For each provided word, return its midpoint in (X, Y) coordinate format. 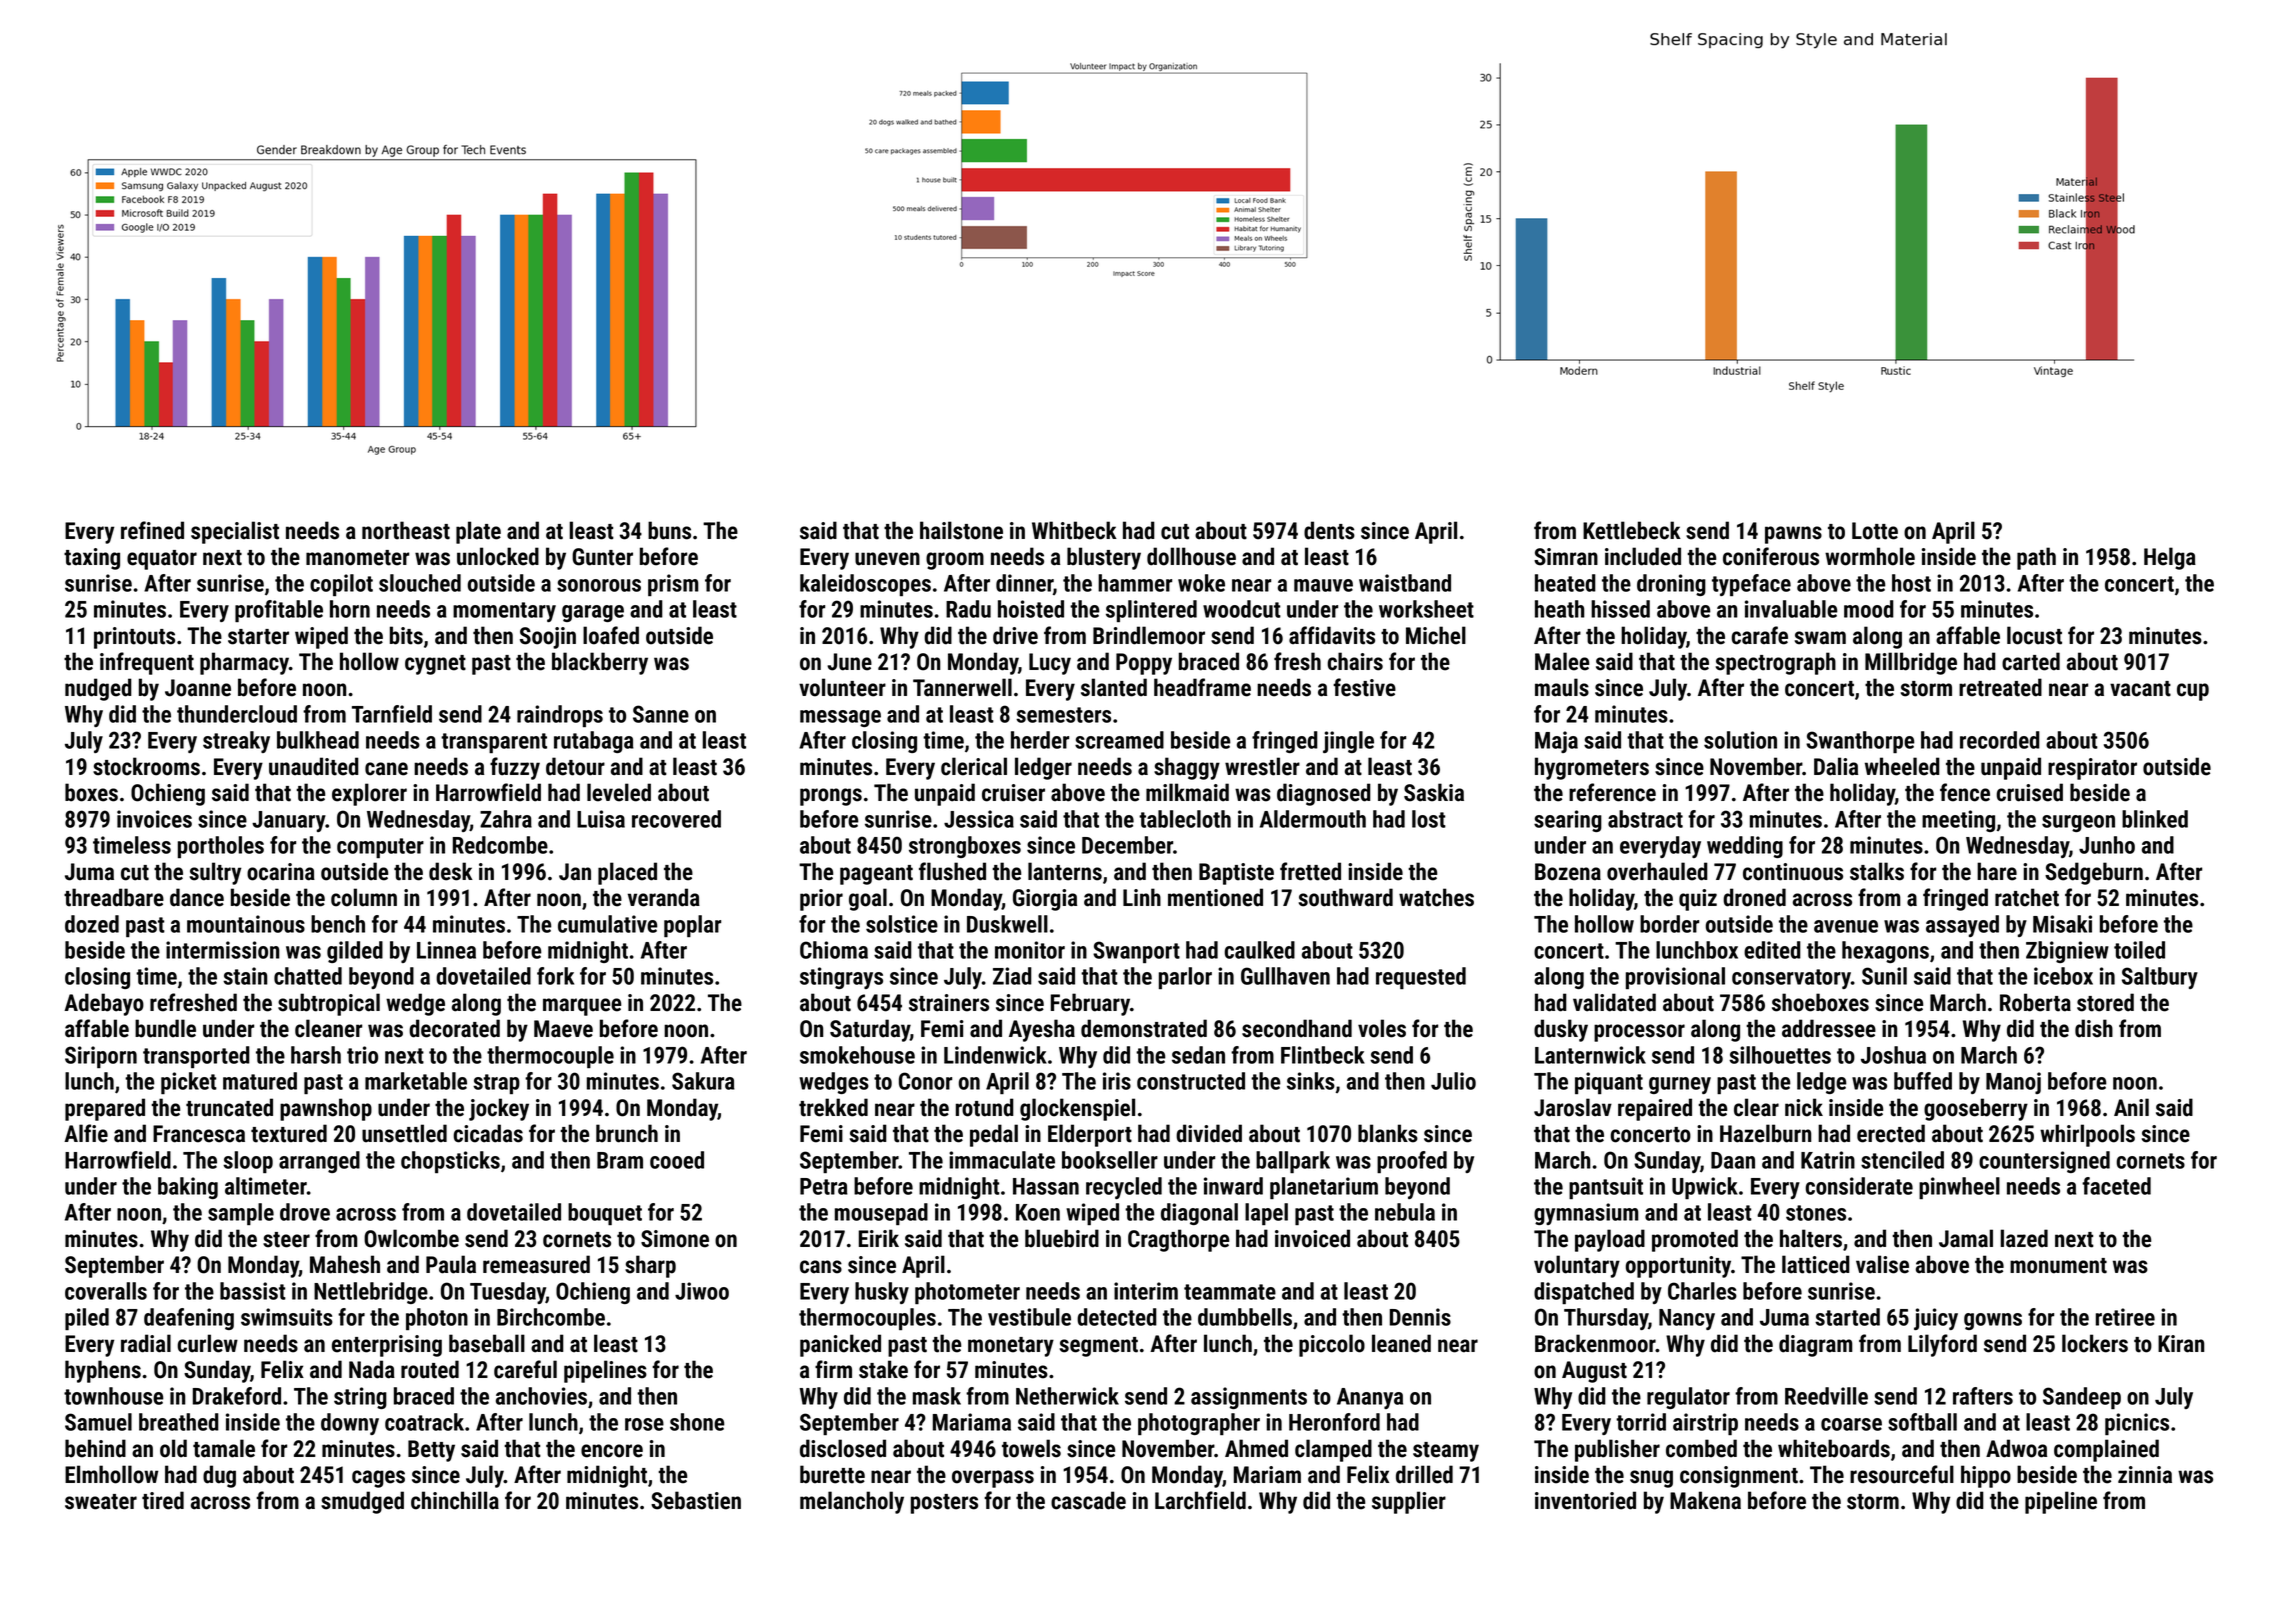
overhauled (1657, 871)
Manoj (2013, 1083)
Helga (2170, 558)
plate (478, 532)
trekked (833, 1107)
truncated (229, 1107)
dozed (92, 924)
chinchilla (455, 1500)
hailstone (961, 530)
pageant (876, 875)
